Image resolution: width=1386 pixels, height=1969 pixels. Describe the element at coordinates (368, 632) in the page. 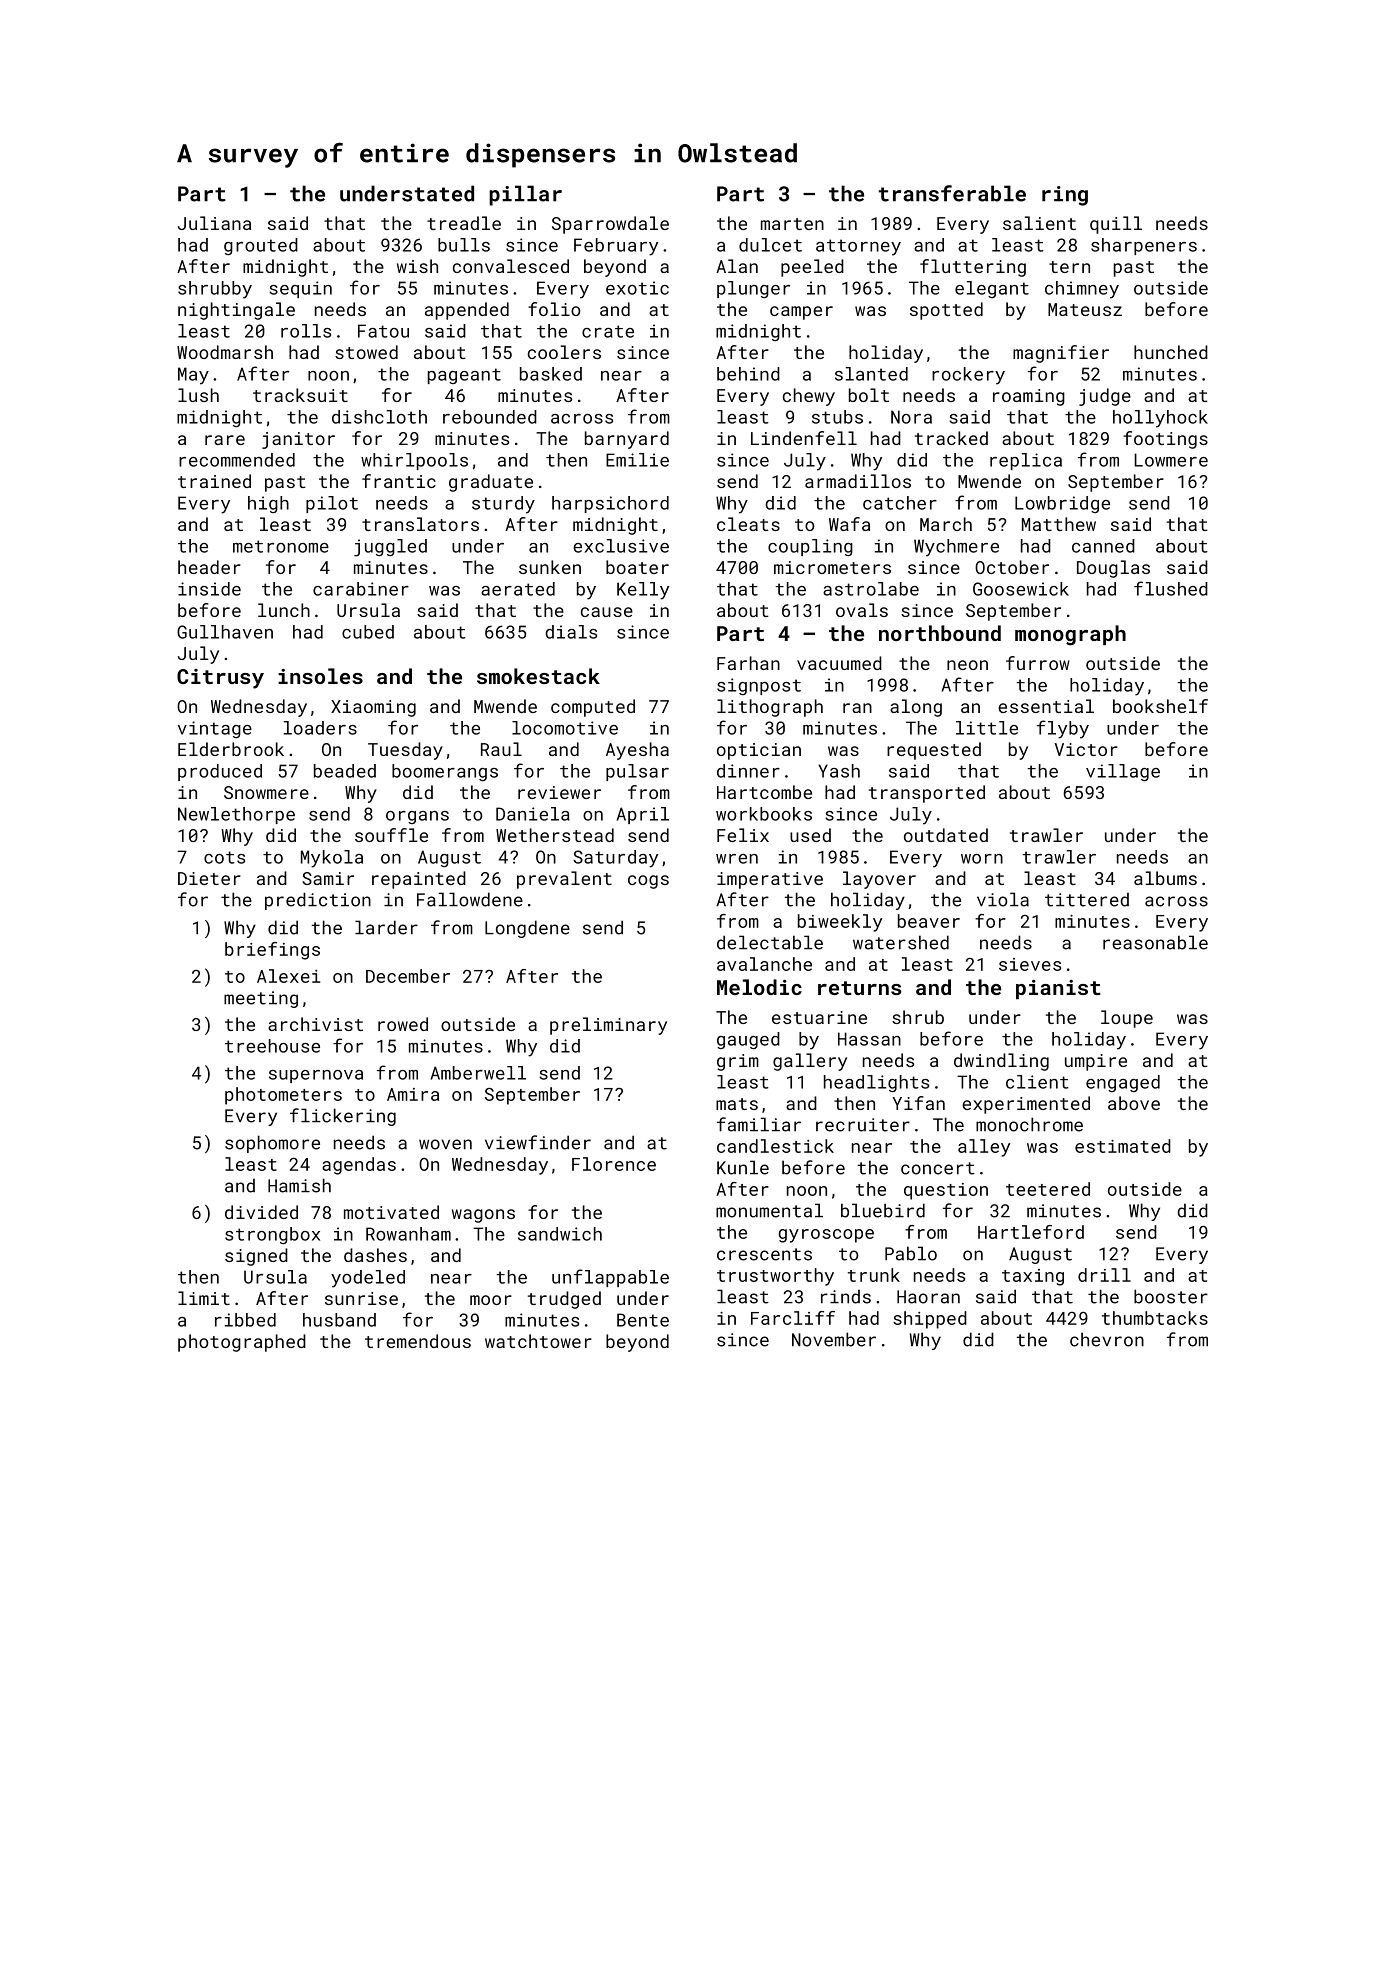

I see `cubed` at that location.
